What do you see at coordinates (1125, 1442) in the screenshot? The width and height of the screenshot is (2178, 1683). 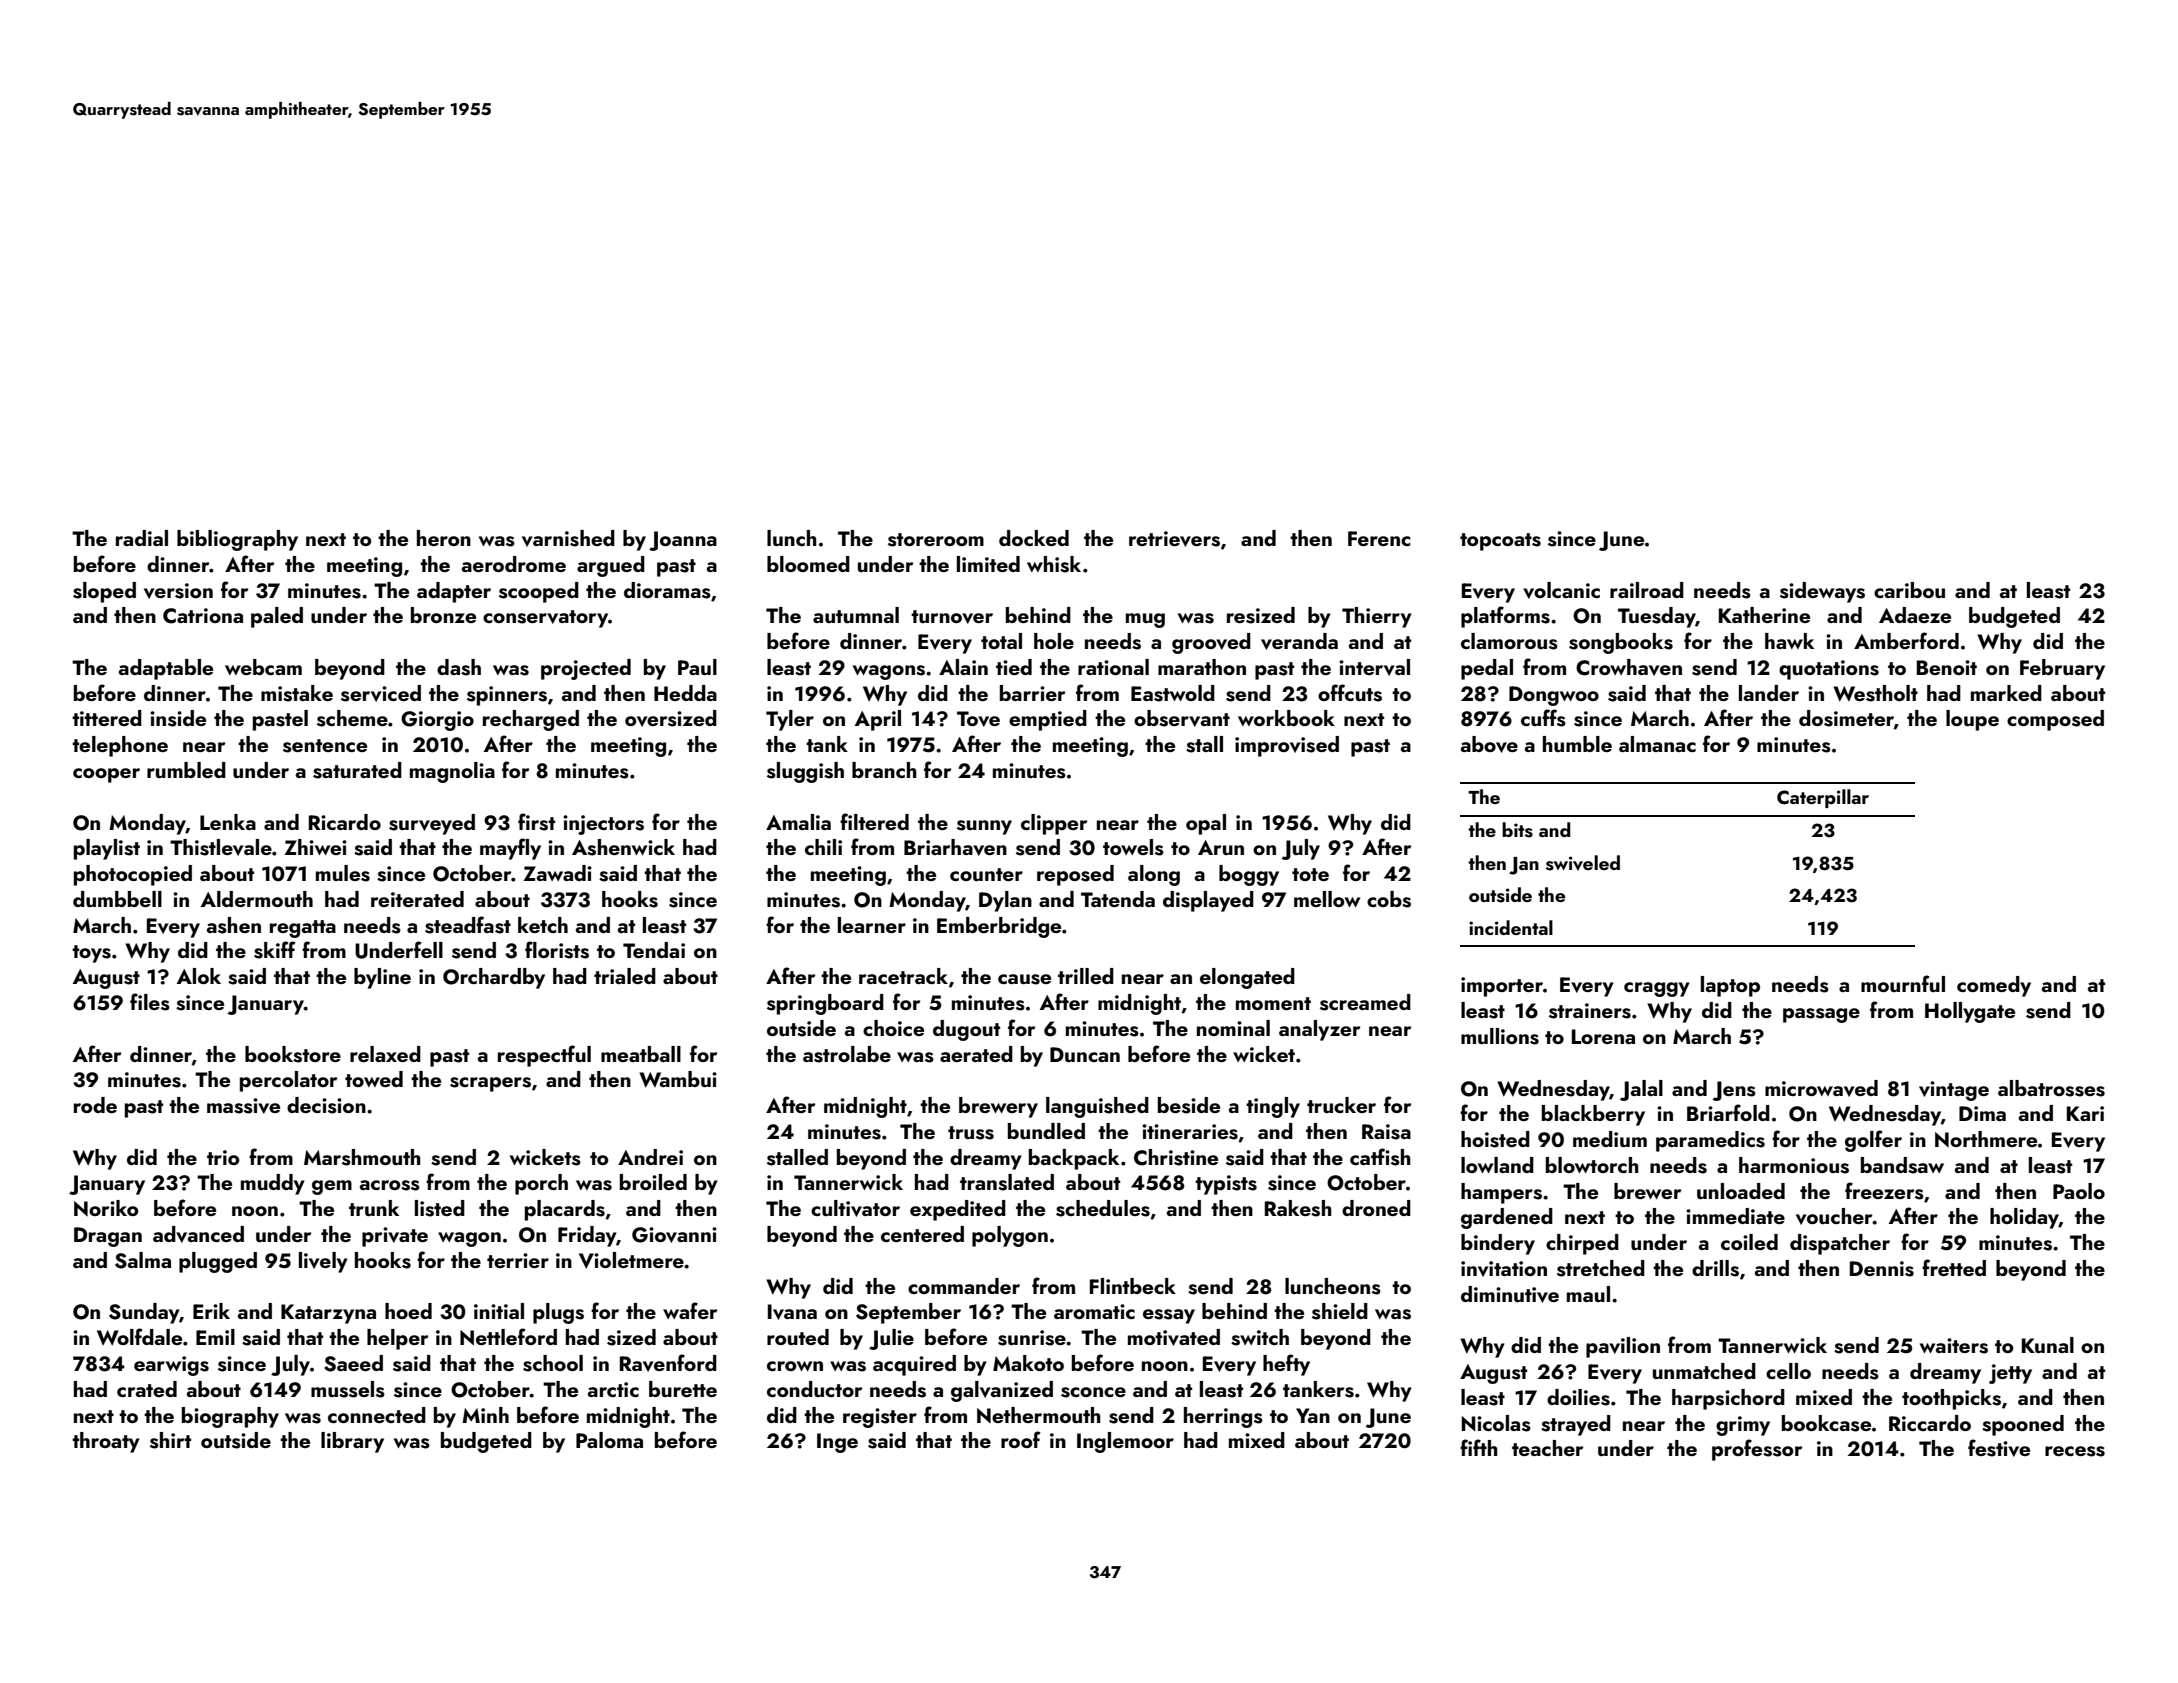 I see `Inglemoor` at bounding box center [1125, 1442].
